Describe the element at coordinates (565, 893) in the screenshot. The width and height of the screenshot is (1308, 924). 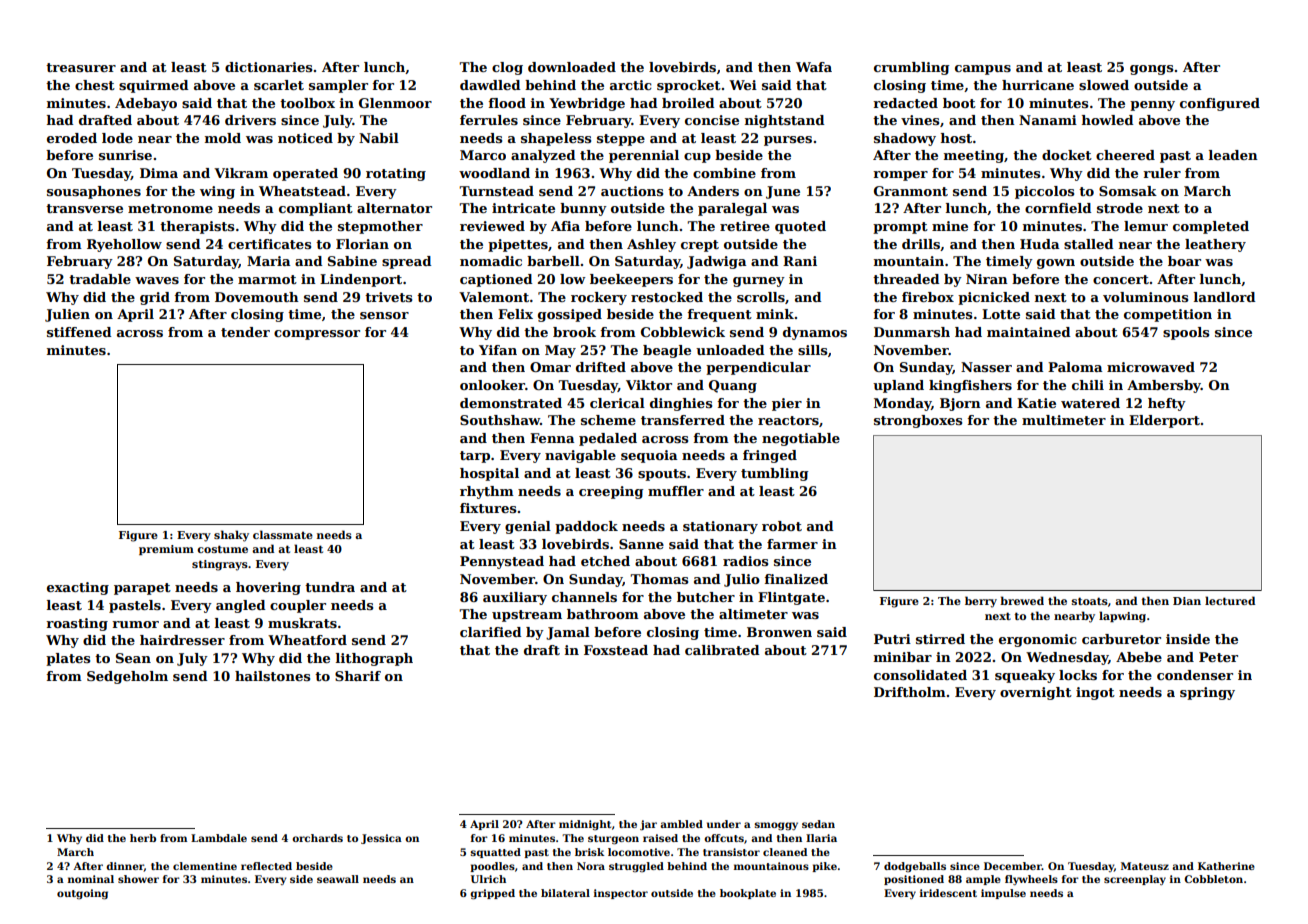
I see `bilateral` at that location.
